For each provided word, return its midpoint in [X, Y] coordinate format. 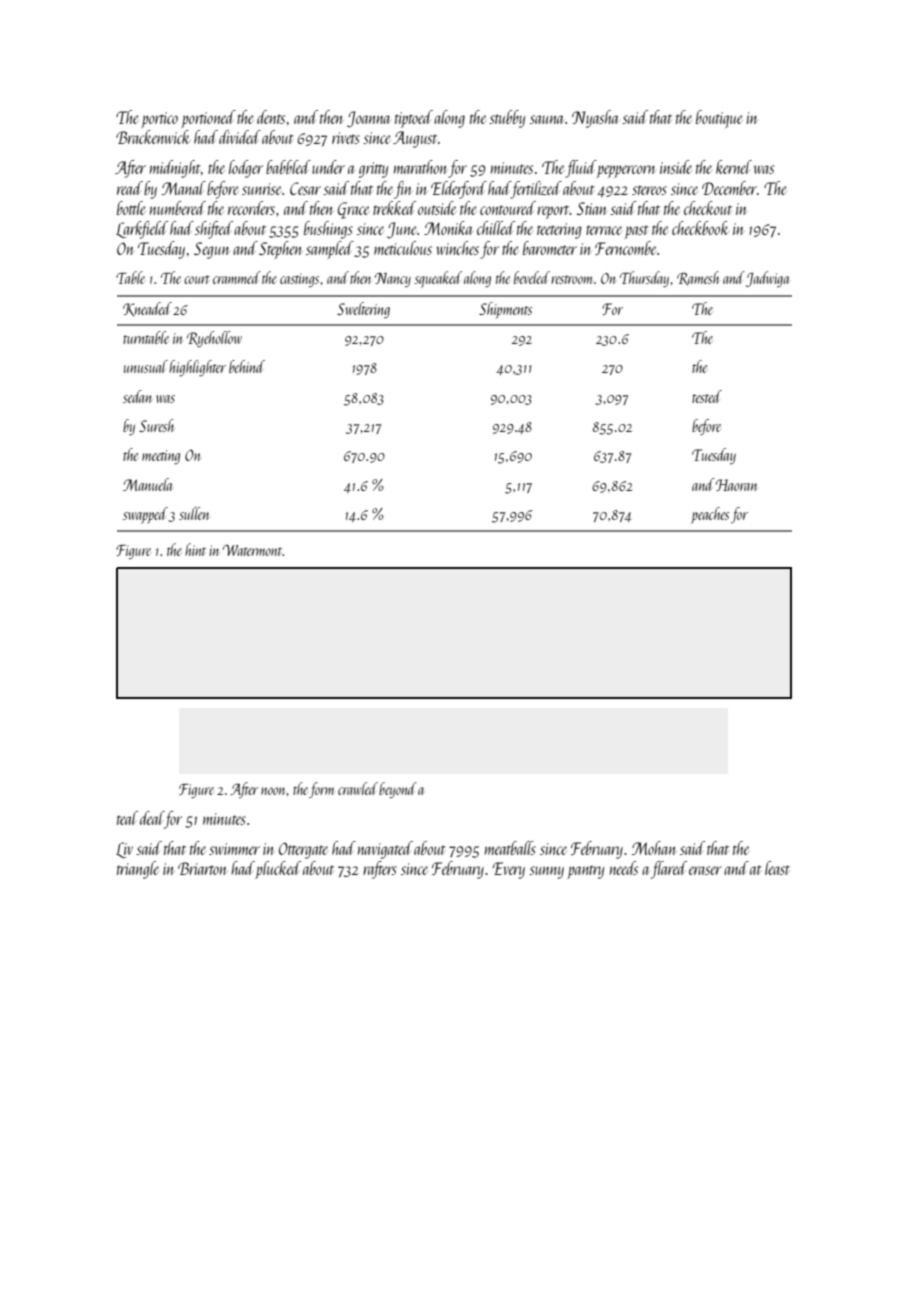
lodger [246, 169]
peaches [710, 515]
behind [247, 366]
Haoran [737, 485]
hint [195, 549]
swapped [145, 515]
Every [509, 870]
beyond [398, 790]
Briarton [202, 868]
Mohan [654, 848]
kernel [734, 167]
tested [707, 396]
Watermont [252, 550]
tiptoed [414, 119]
